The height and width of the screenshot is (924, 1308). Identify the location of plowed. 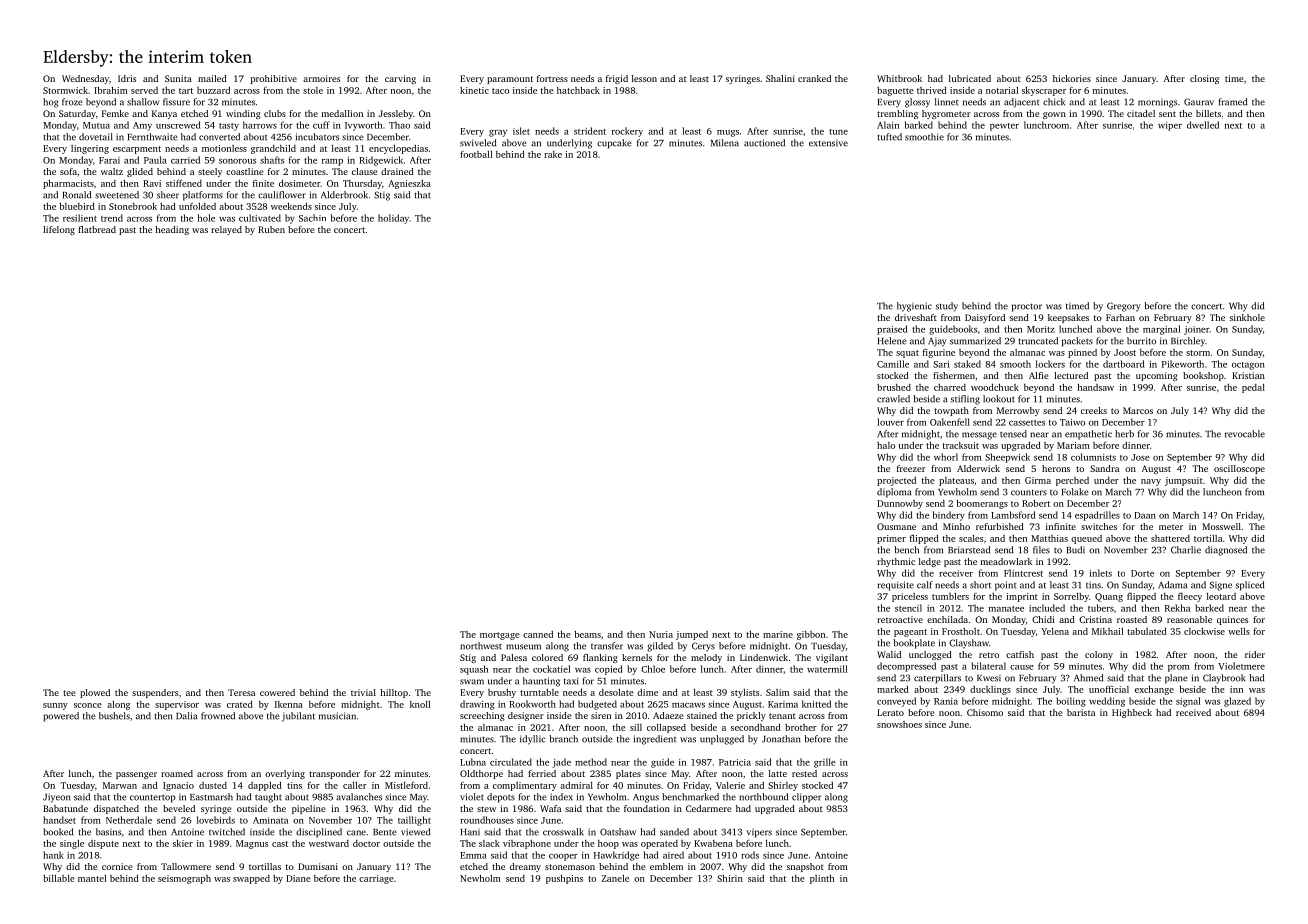
(95, 693).
